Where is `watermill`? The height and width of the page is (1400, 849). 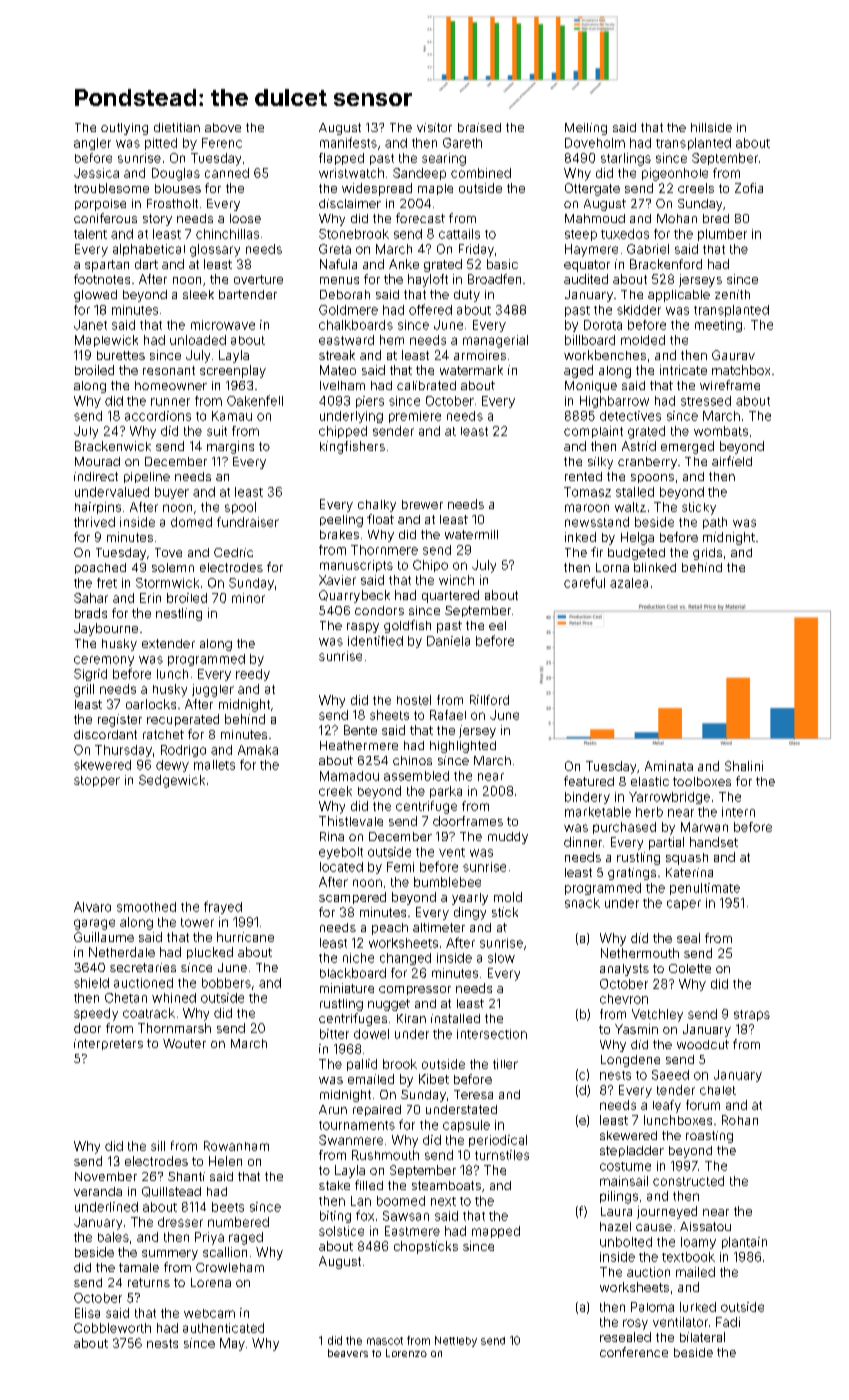
watermill is located at coordinates (471, 534).
